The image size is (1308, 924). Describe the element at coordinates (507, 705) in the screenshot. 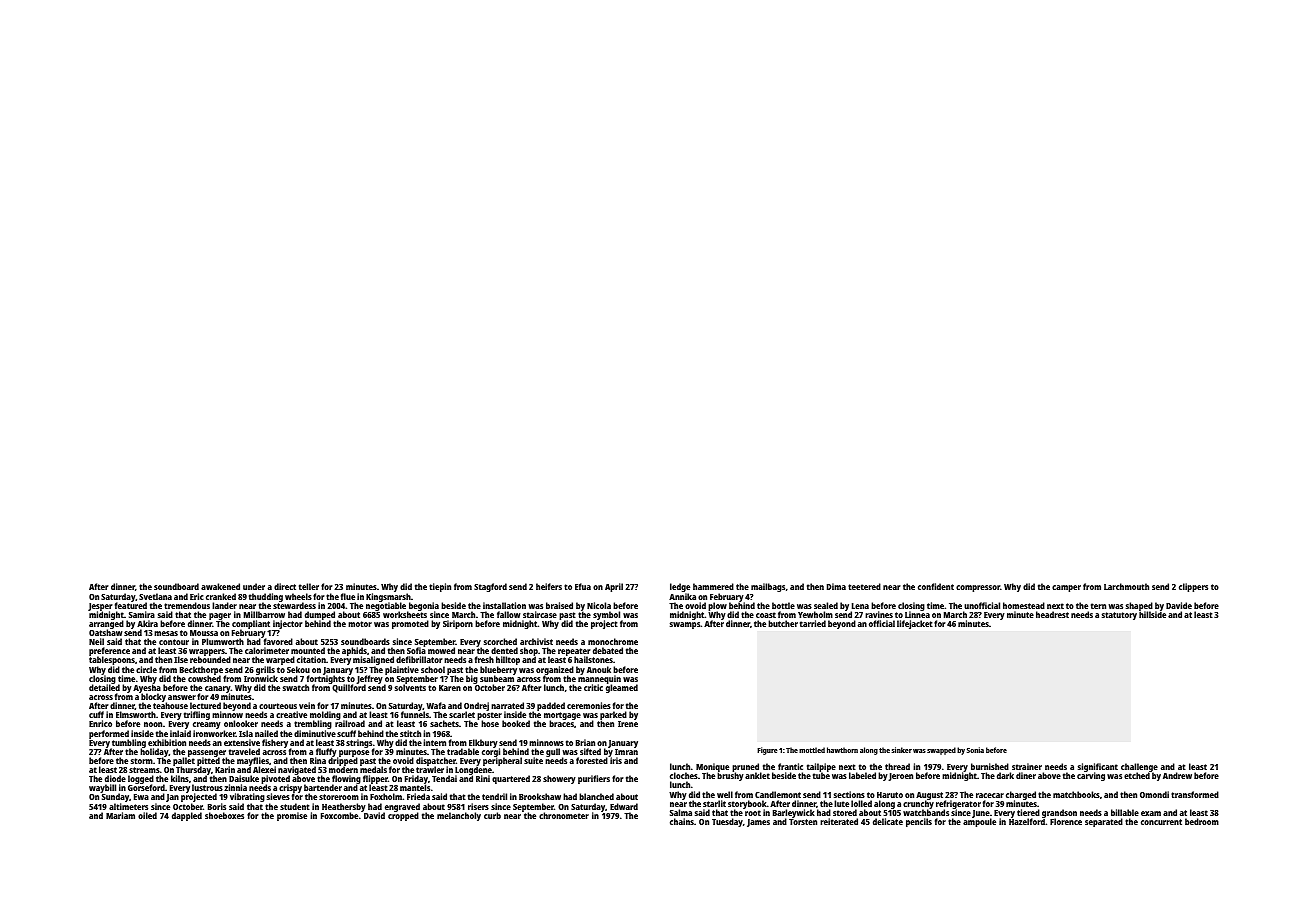

I see `narrated` at that location.
